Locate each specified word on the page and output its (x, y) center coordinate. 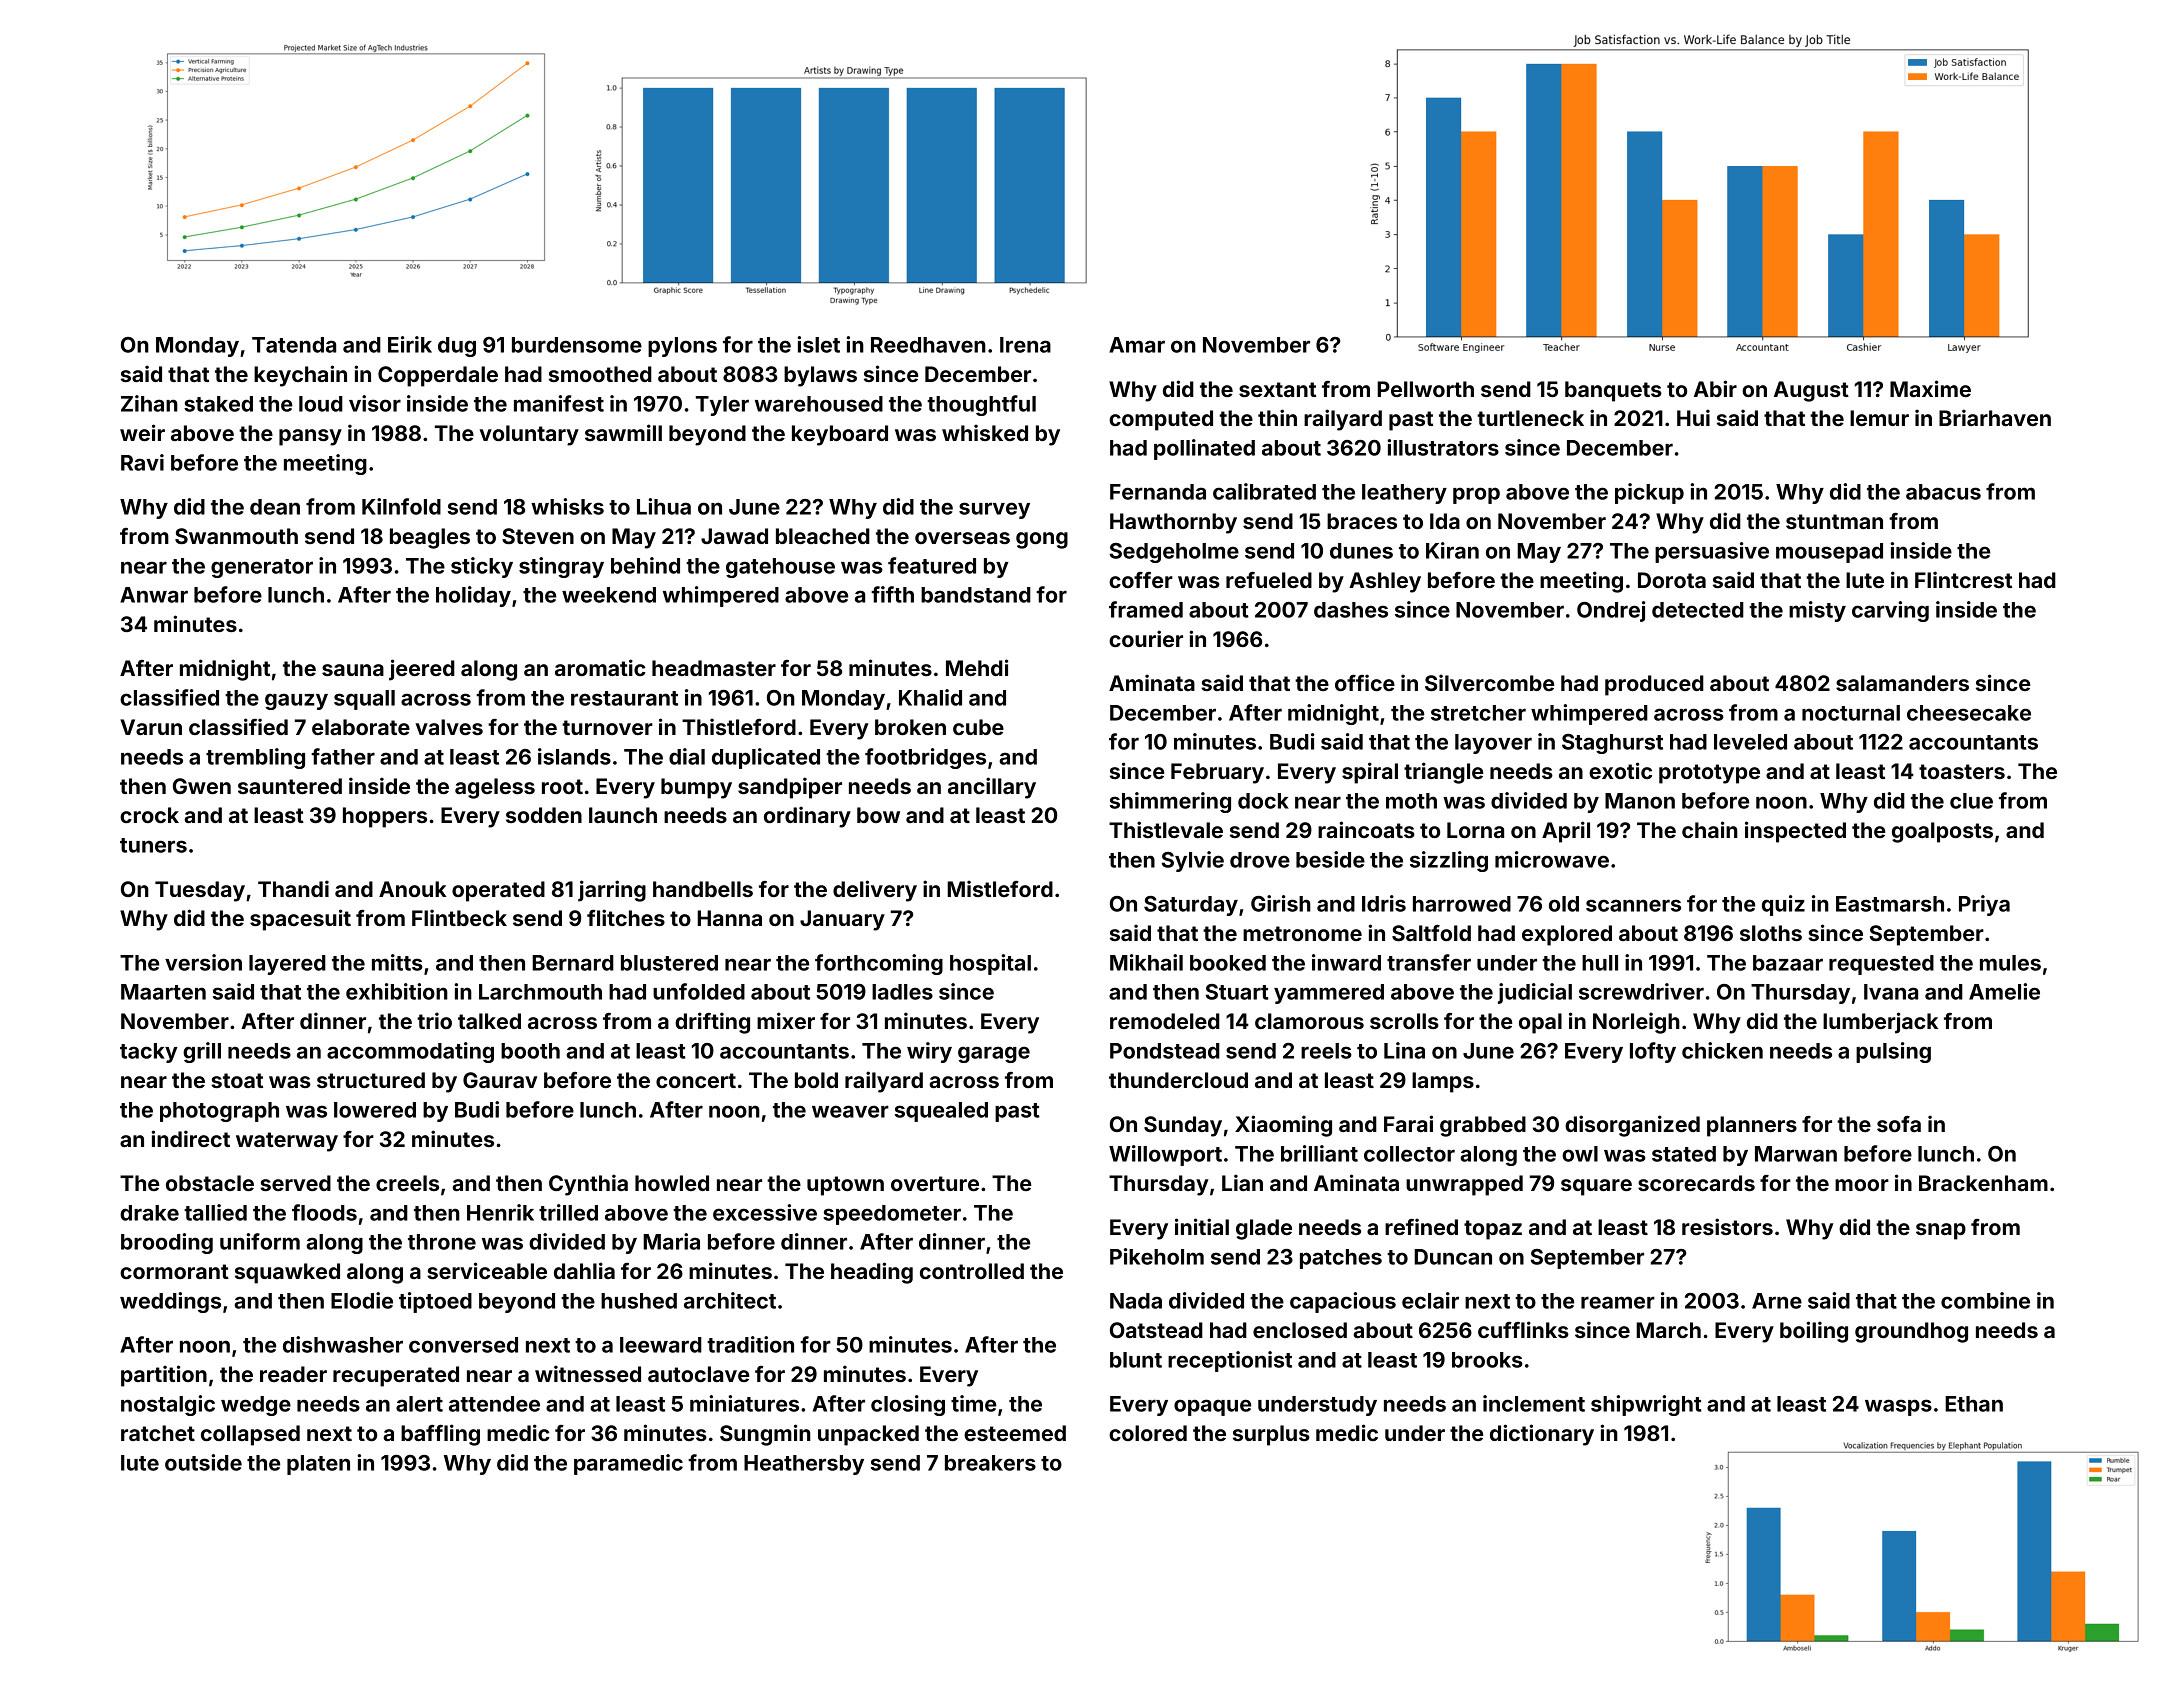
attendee (494, 1404)
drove (1260, 860)
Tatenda (294, 345)
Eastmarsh (1890, 904)
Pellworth (1425, 389)
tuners (153, 845)
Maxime (1930, 388)
